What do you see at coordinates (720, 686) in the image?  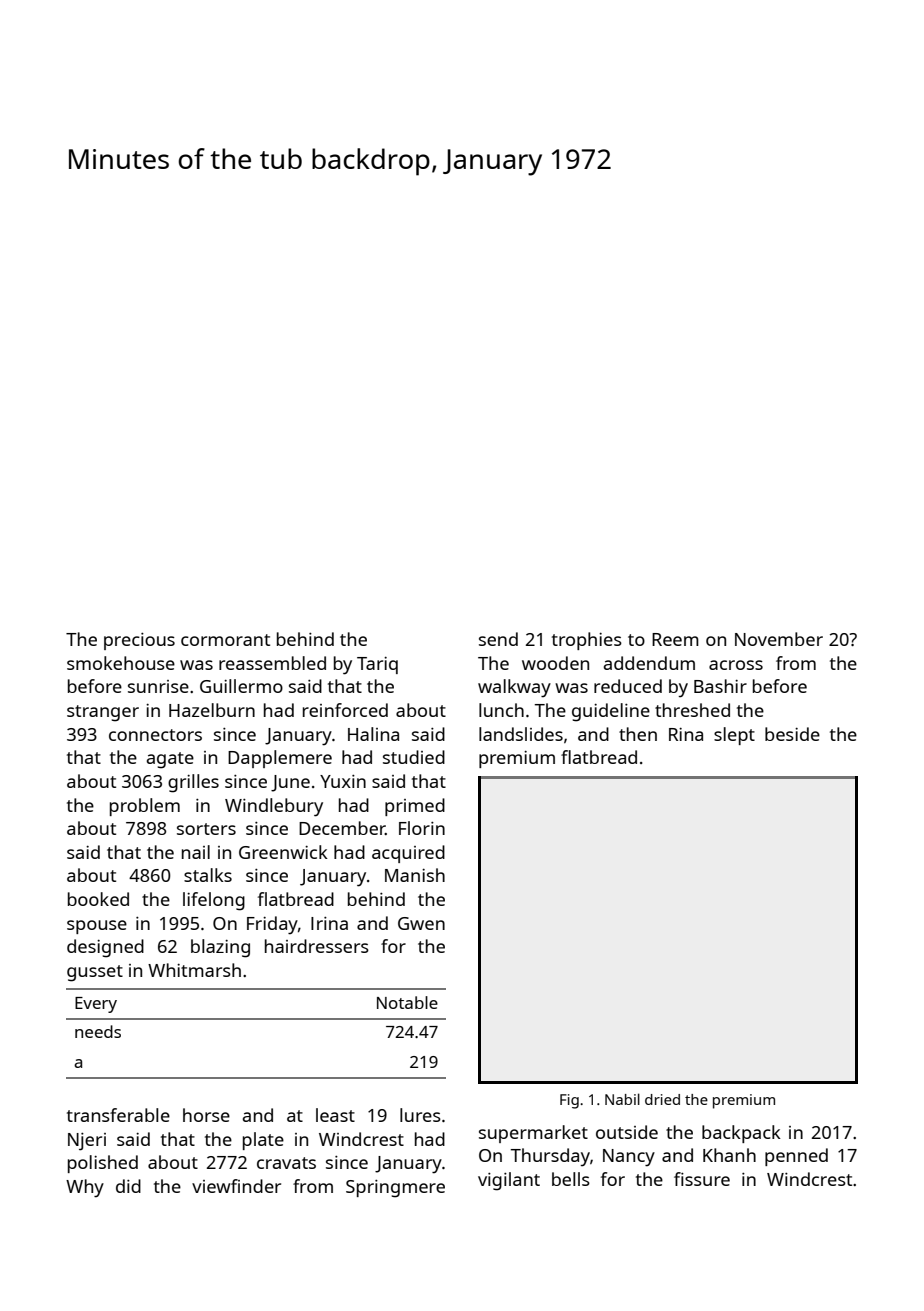 I see `Bashir` at bounding box center [720, 686].
